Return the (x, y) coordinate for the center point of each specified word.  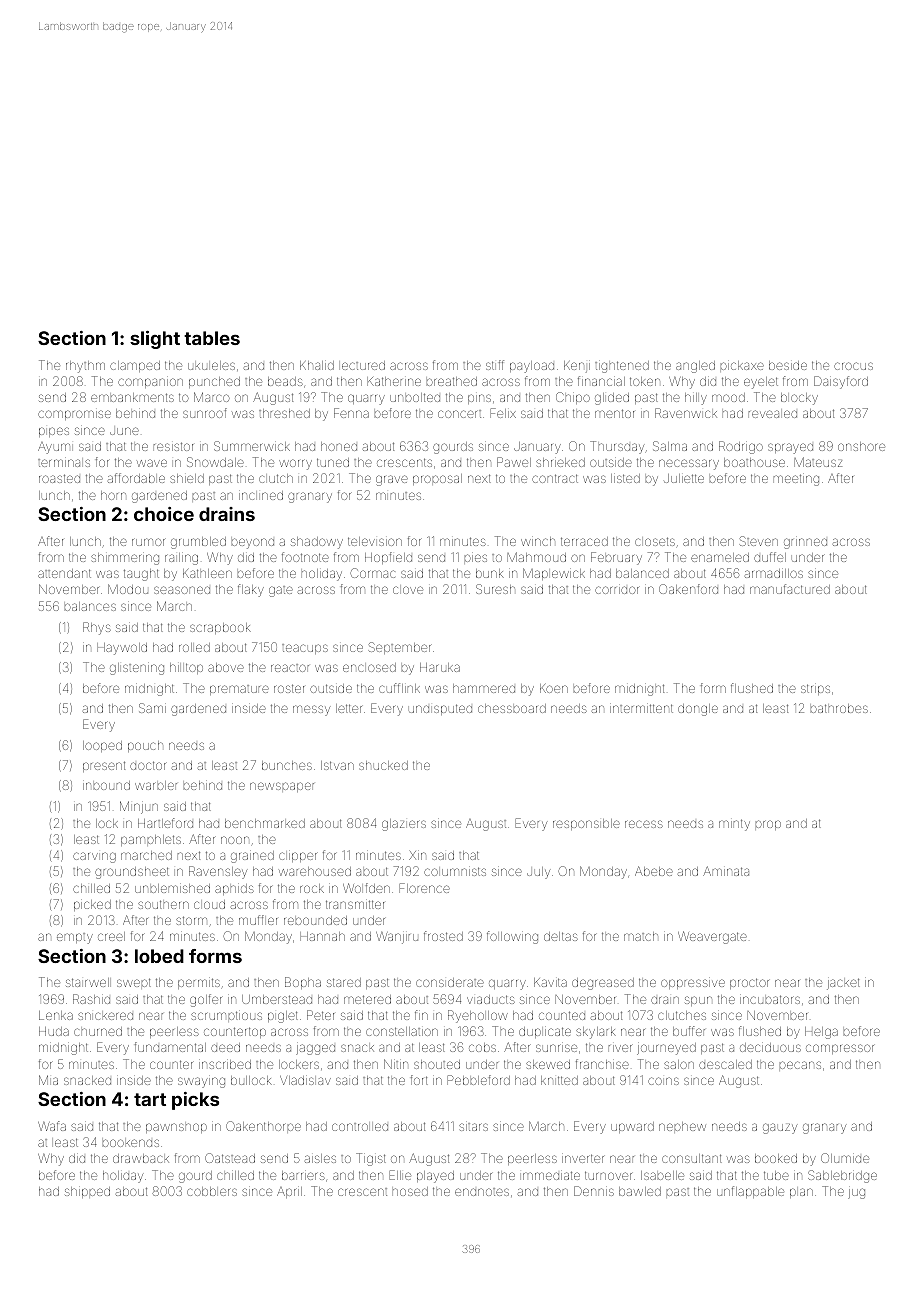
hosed (410, 1191)
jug (856, 1193)
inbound (106, 785)
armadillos (774, 573)
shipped (87, 1192)
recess (644, 824)
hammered (484, 688)
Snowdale (215, 462)
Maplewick (554, 574)
